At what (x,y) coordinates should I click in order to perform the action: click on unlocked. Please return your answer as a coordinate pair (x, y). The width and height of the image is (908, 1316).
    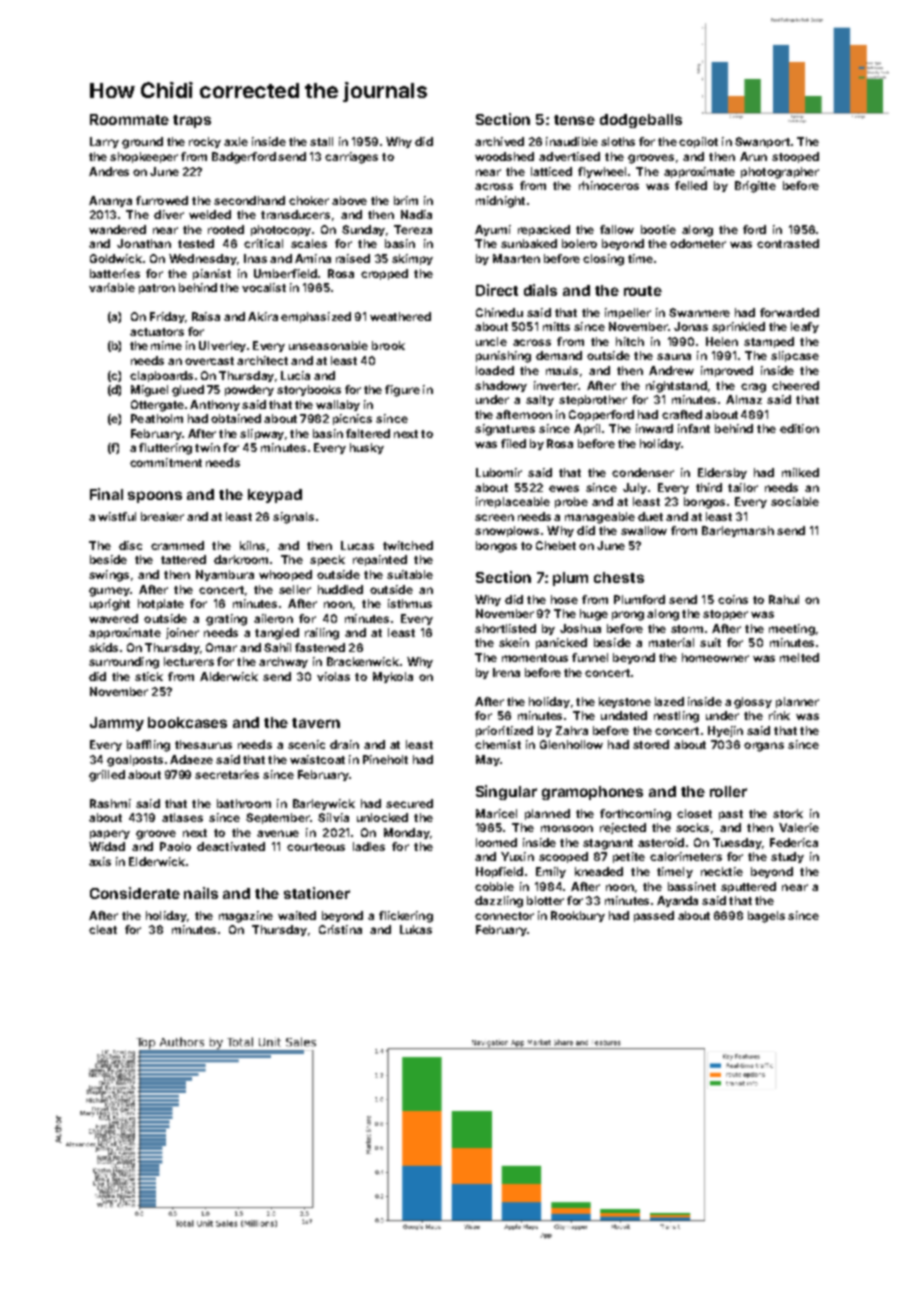
    Looking at the image, I should click on (382, 817).
